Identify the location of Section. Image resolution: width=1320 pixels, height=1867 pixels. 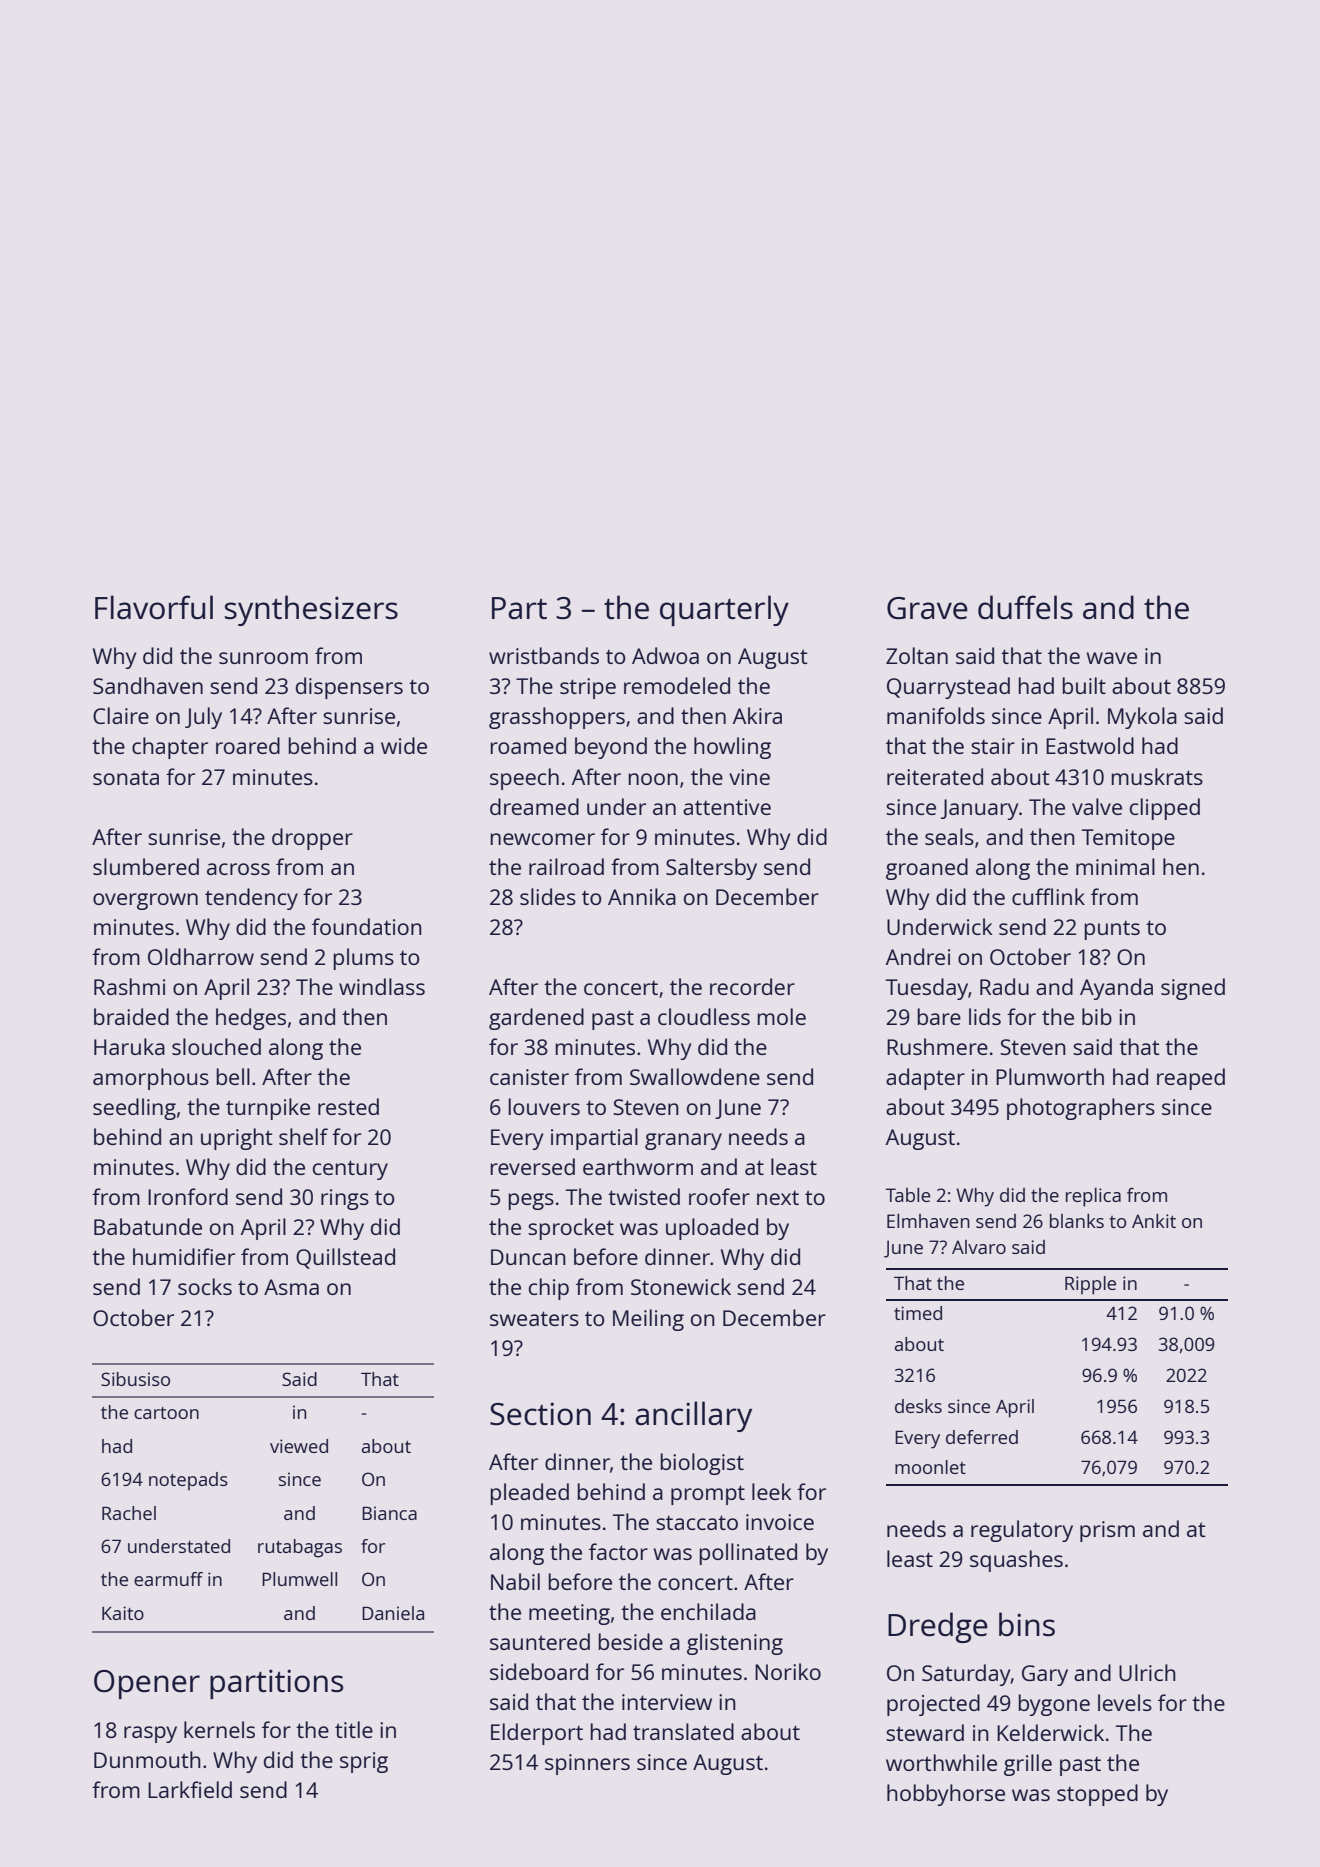
(540, 1414).
